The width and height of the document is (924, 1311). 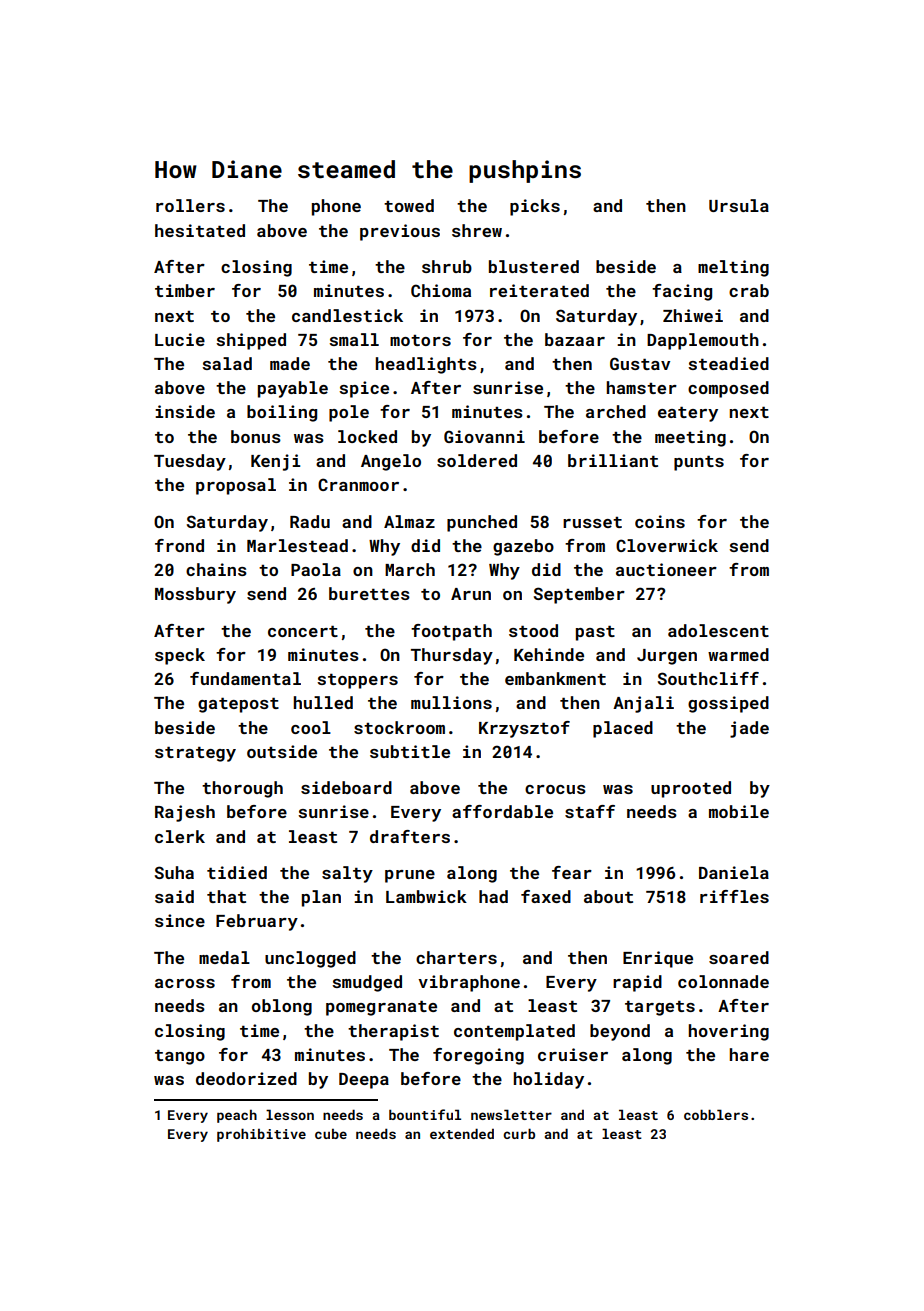 What do you see at coordinates (237, 1116) in the document?
I see `peach` at bounding box center [237, 1116].
